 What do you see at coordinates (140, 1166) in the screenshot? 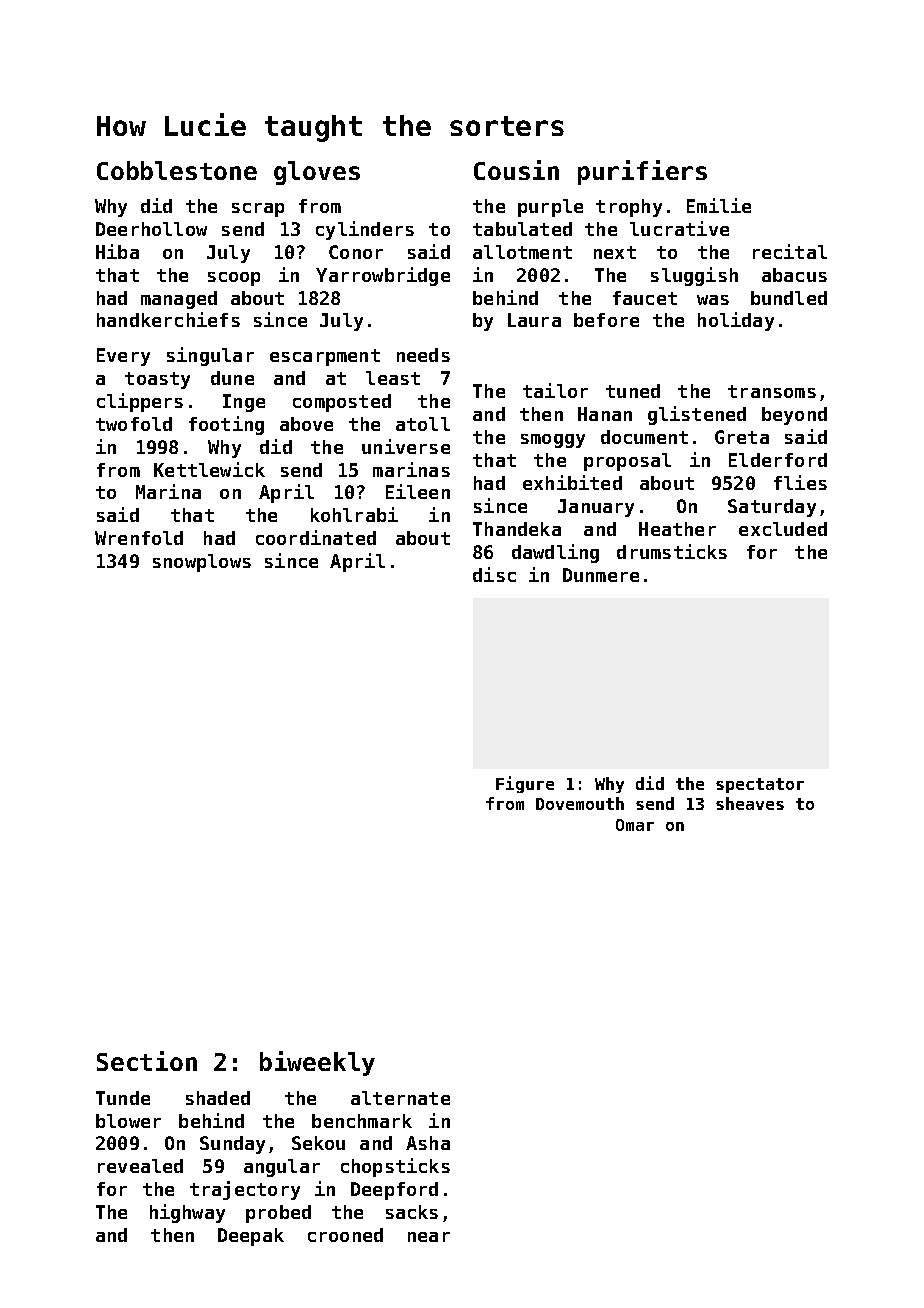
I see `revealed` at bounding box center [140, 1166].
